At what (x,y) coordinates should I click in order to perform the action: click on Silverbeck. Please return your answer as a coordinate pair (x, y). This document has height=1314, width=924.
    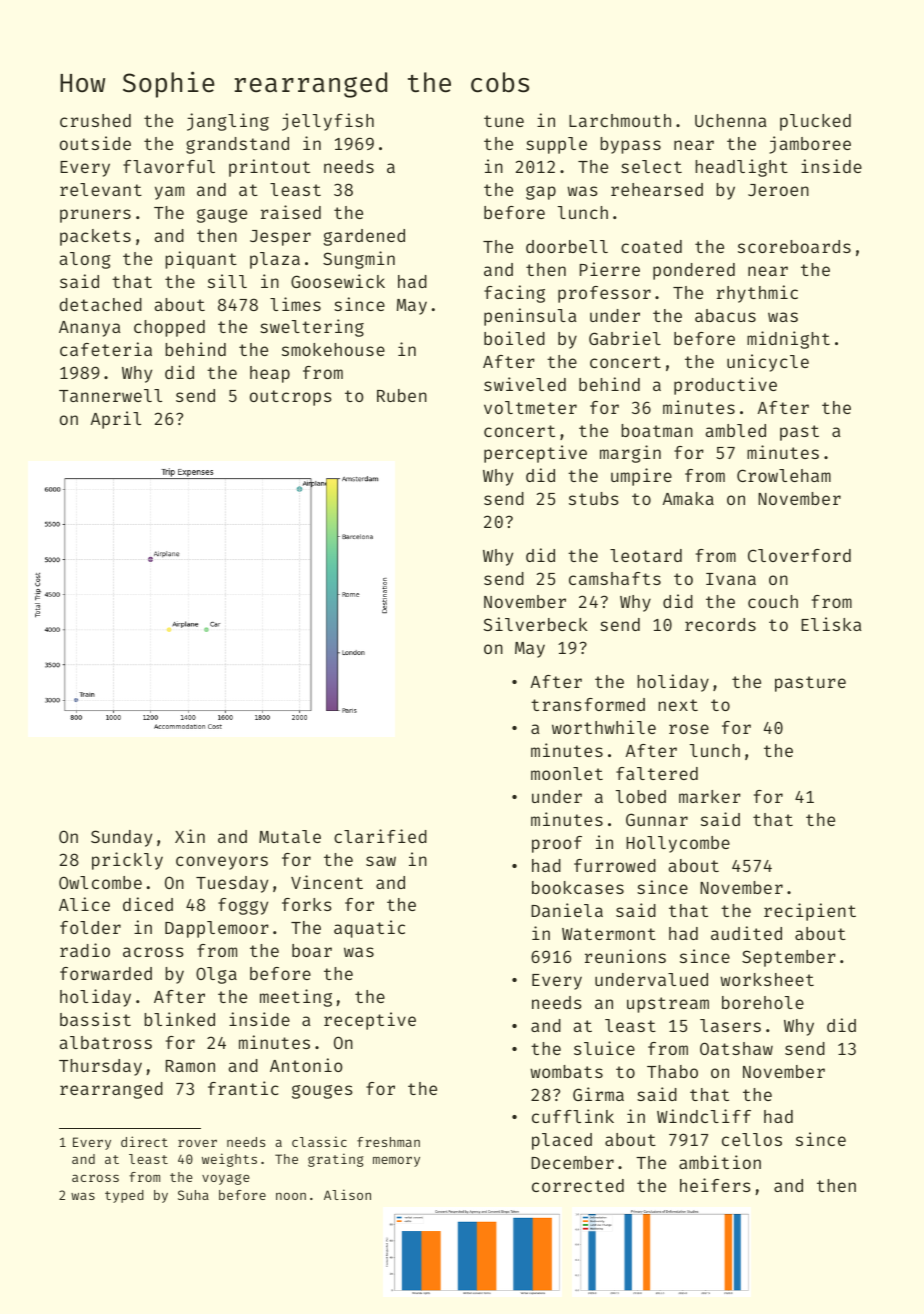
    Looking at the image, I should click on (536, 624).
